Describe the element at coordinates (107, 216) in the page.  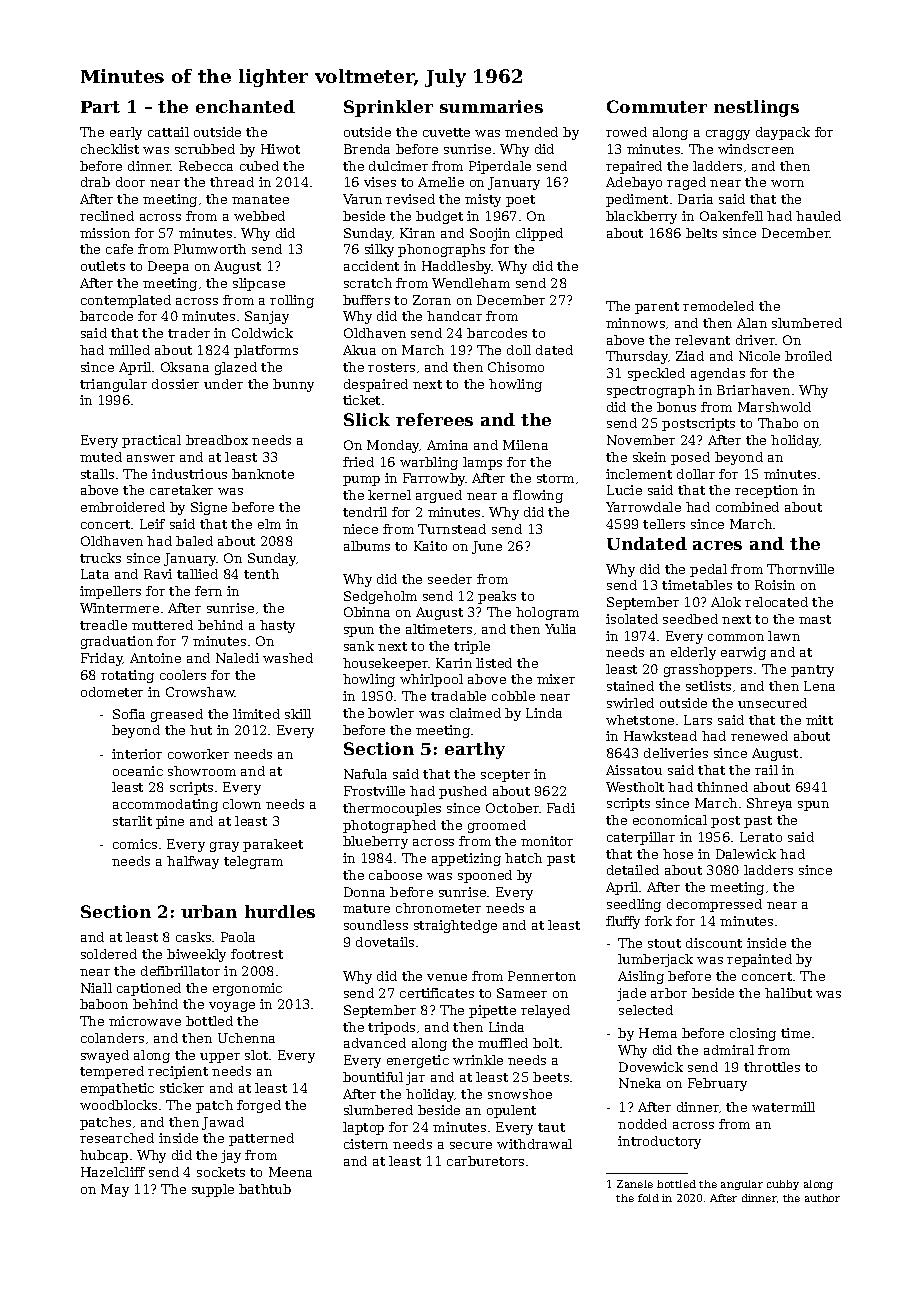
I see `reclined` at that location.
